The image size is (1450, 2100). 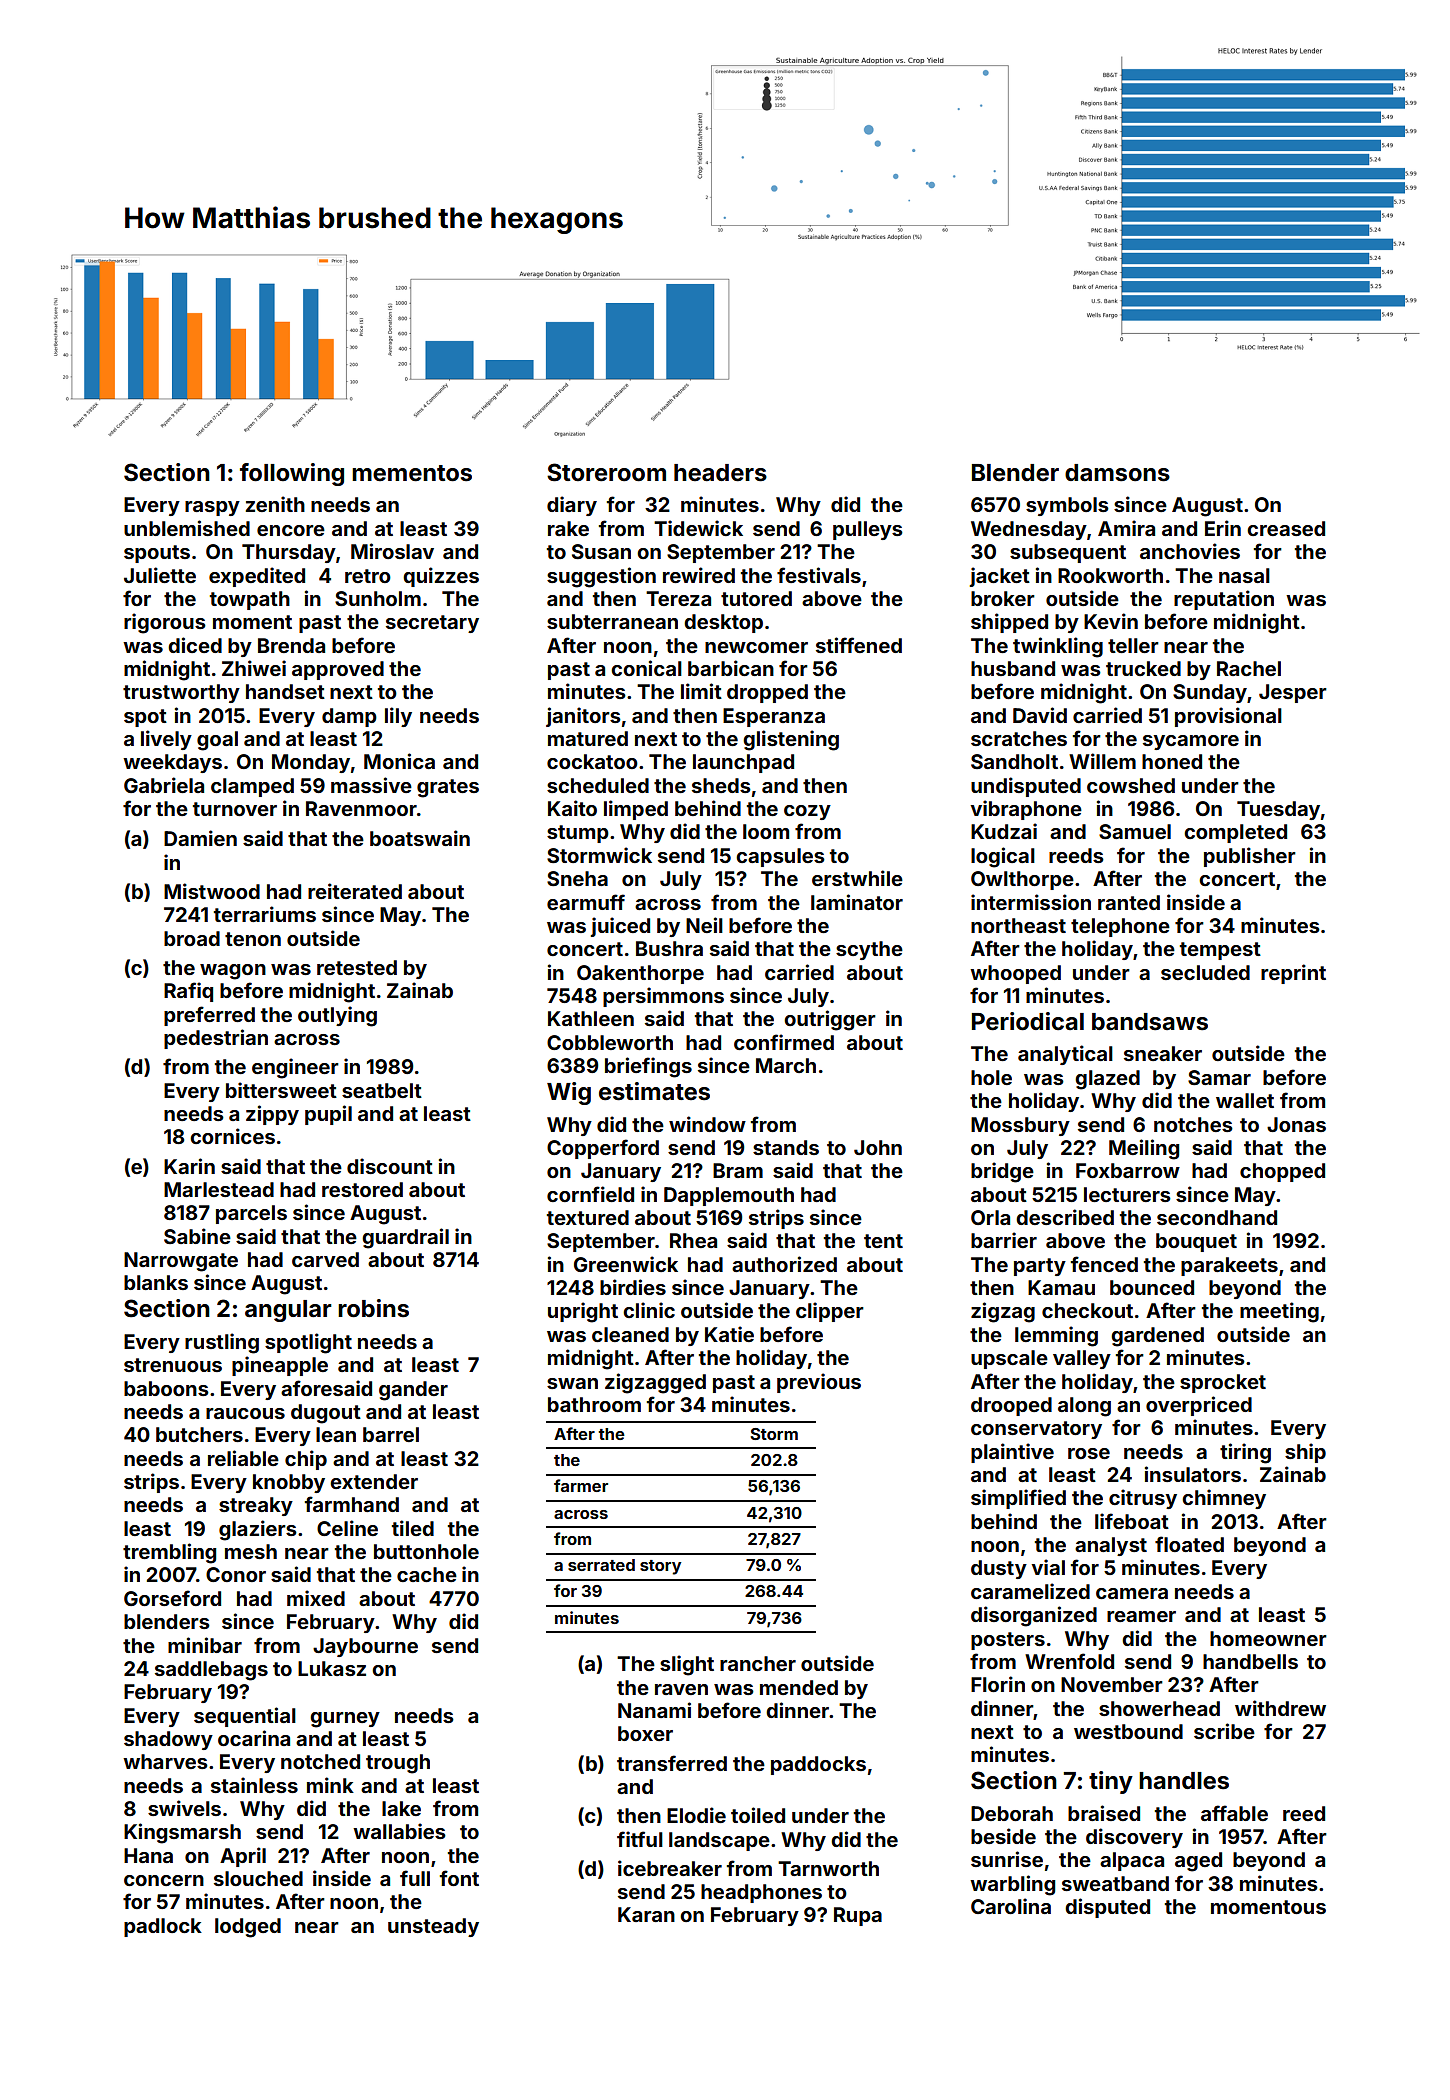 What do you see at coordinates (1117, 473) in the screenshot?
I see `damsons` at bounding box center [1117, 473].
